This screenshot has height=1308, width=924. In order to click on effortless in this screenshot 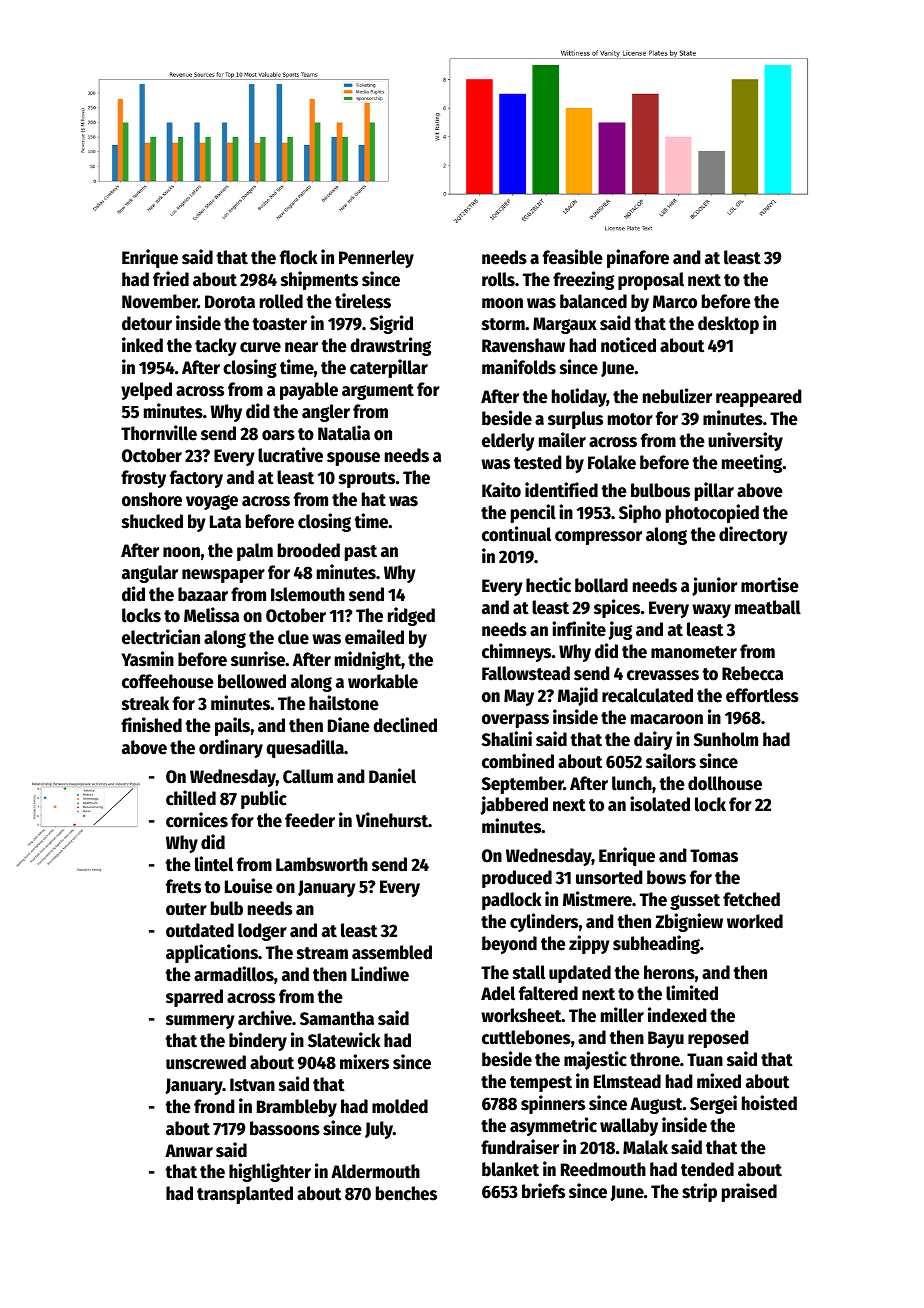, I will do `click(762, 695)`.
